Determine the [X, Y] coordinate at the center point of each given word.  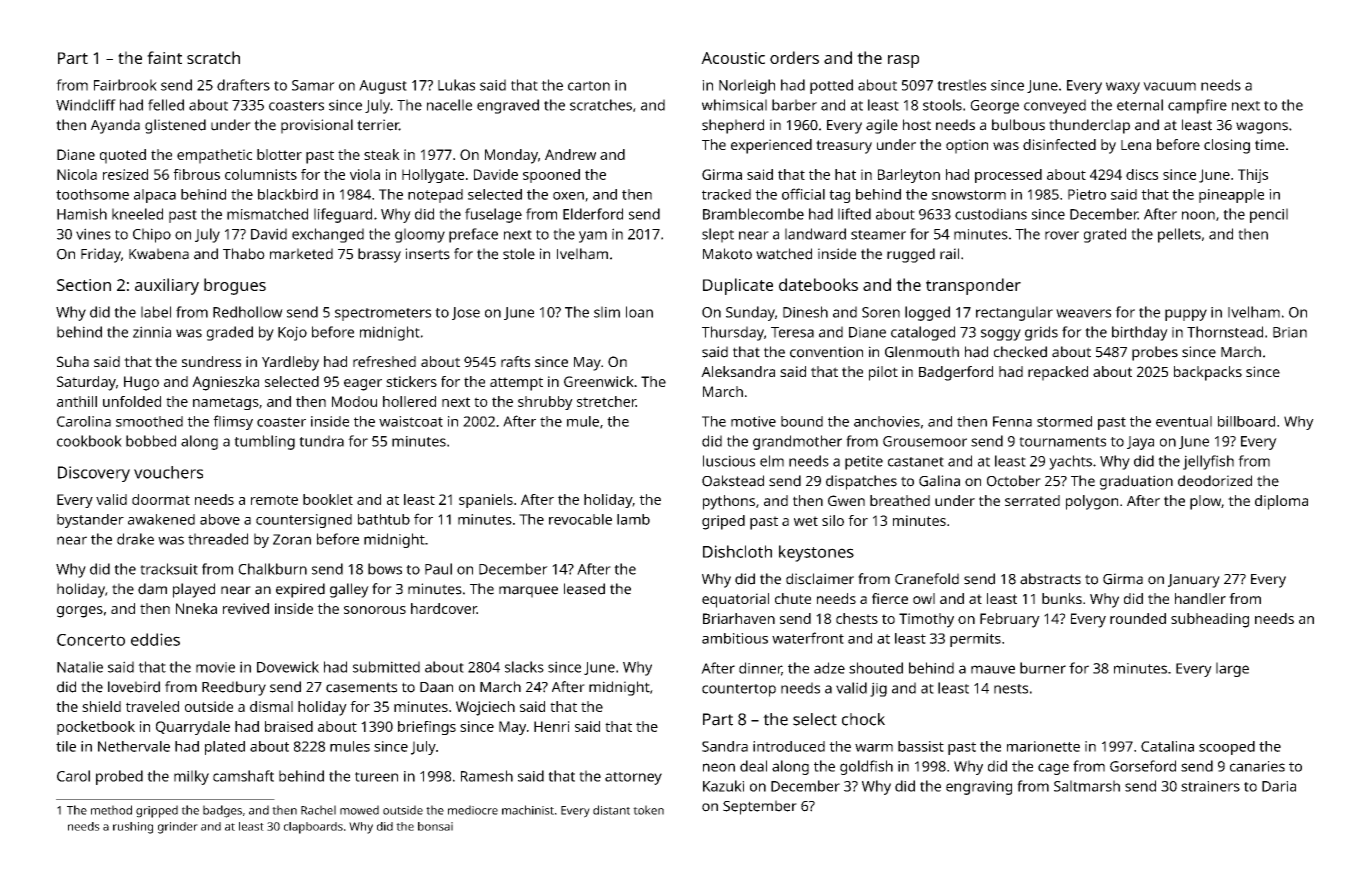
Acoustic [733, 58]
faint [164, 57]
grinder [178, 828]
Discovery [94, 474]
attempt [516, 384]
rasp [903, 61]
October [1014, 481]
